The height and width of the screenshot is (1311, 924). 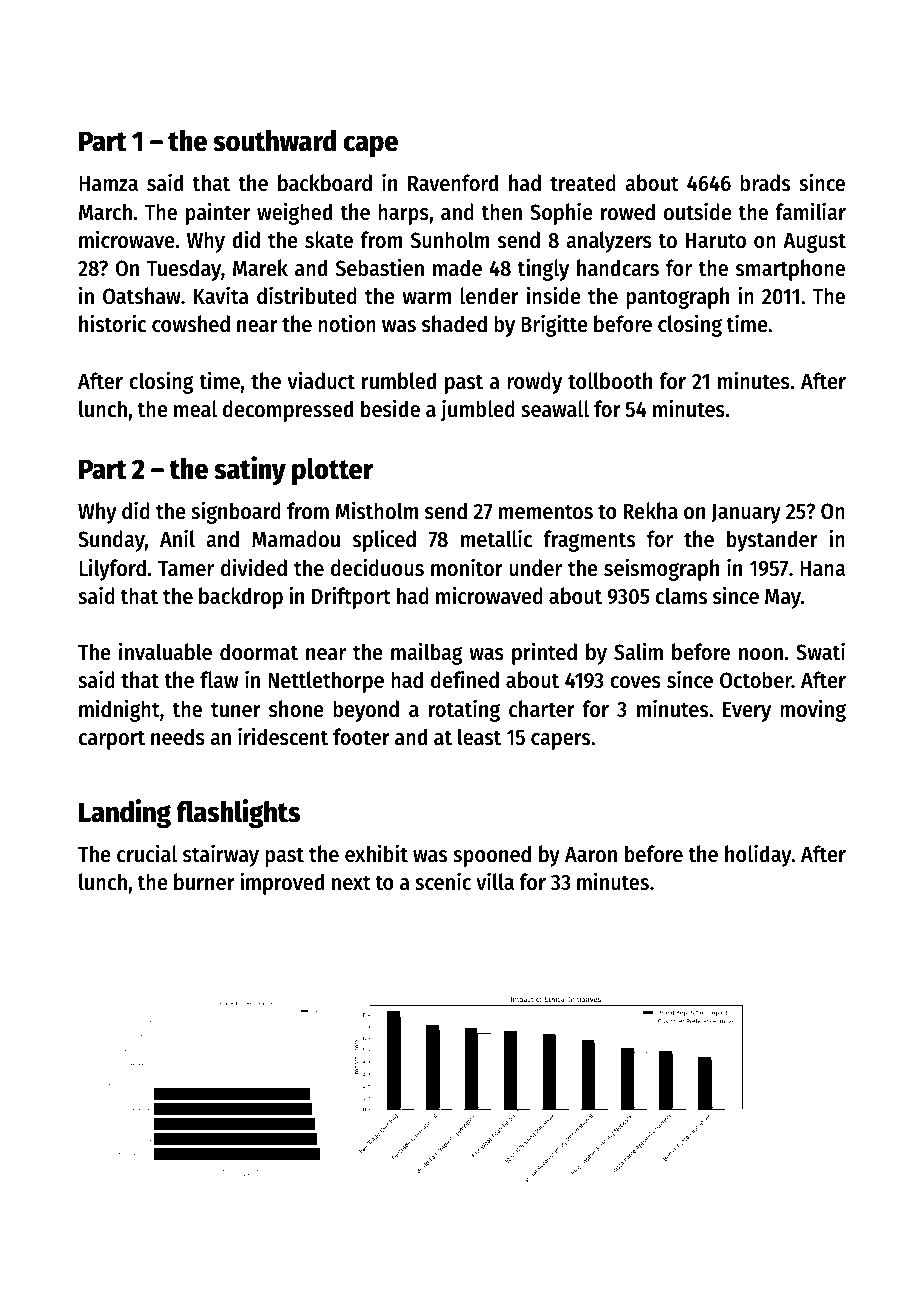 I want to click on Lilyford, so click(x=112, y=569).
